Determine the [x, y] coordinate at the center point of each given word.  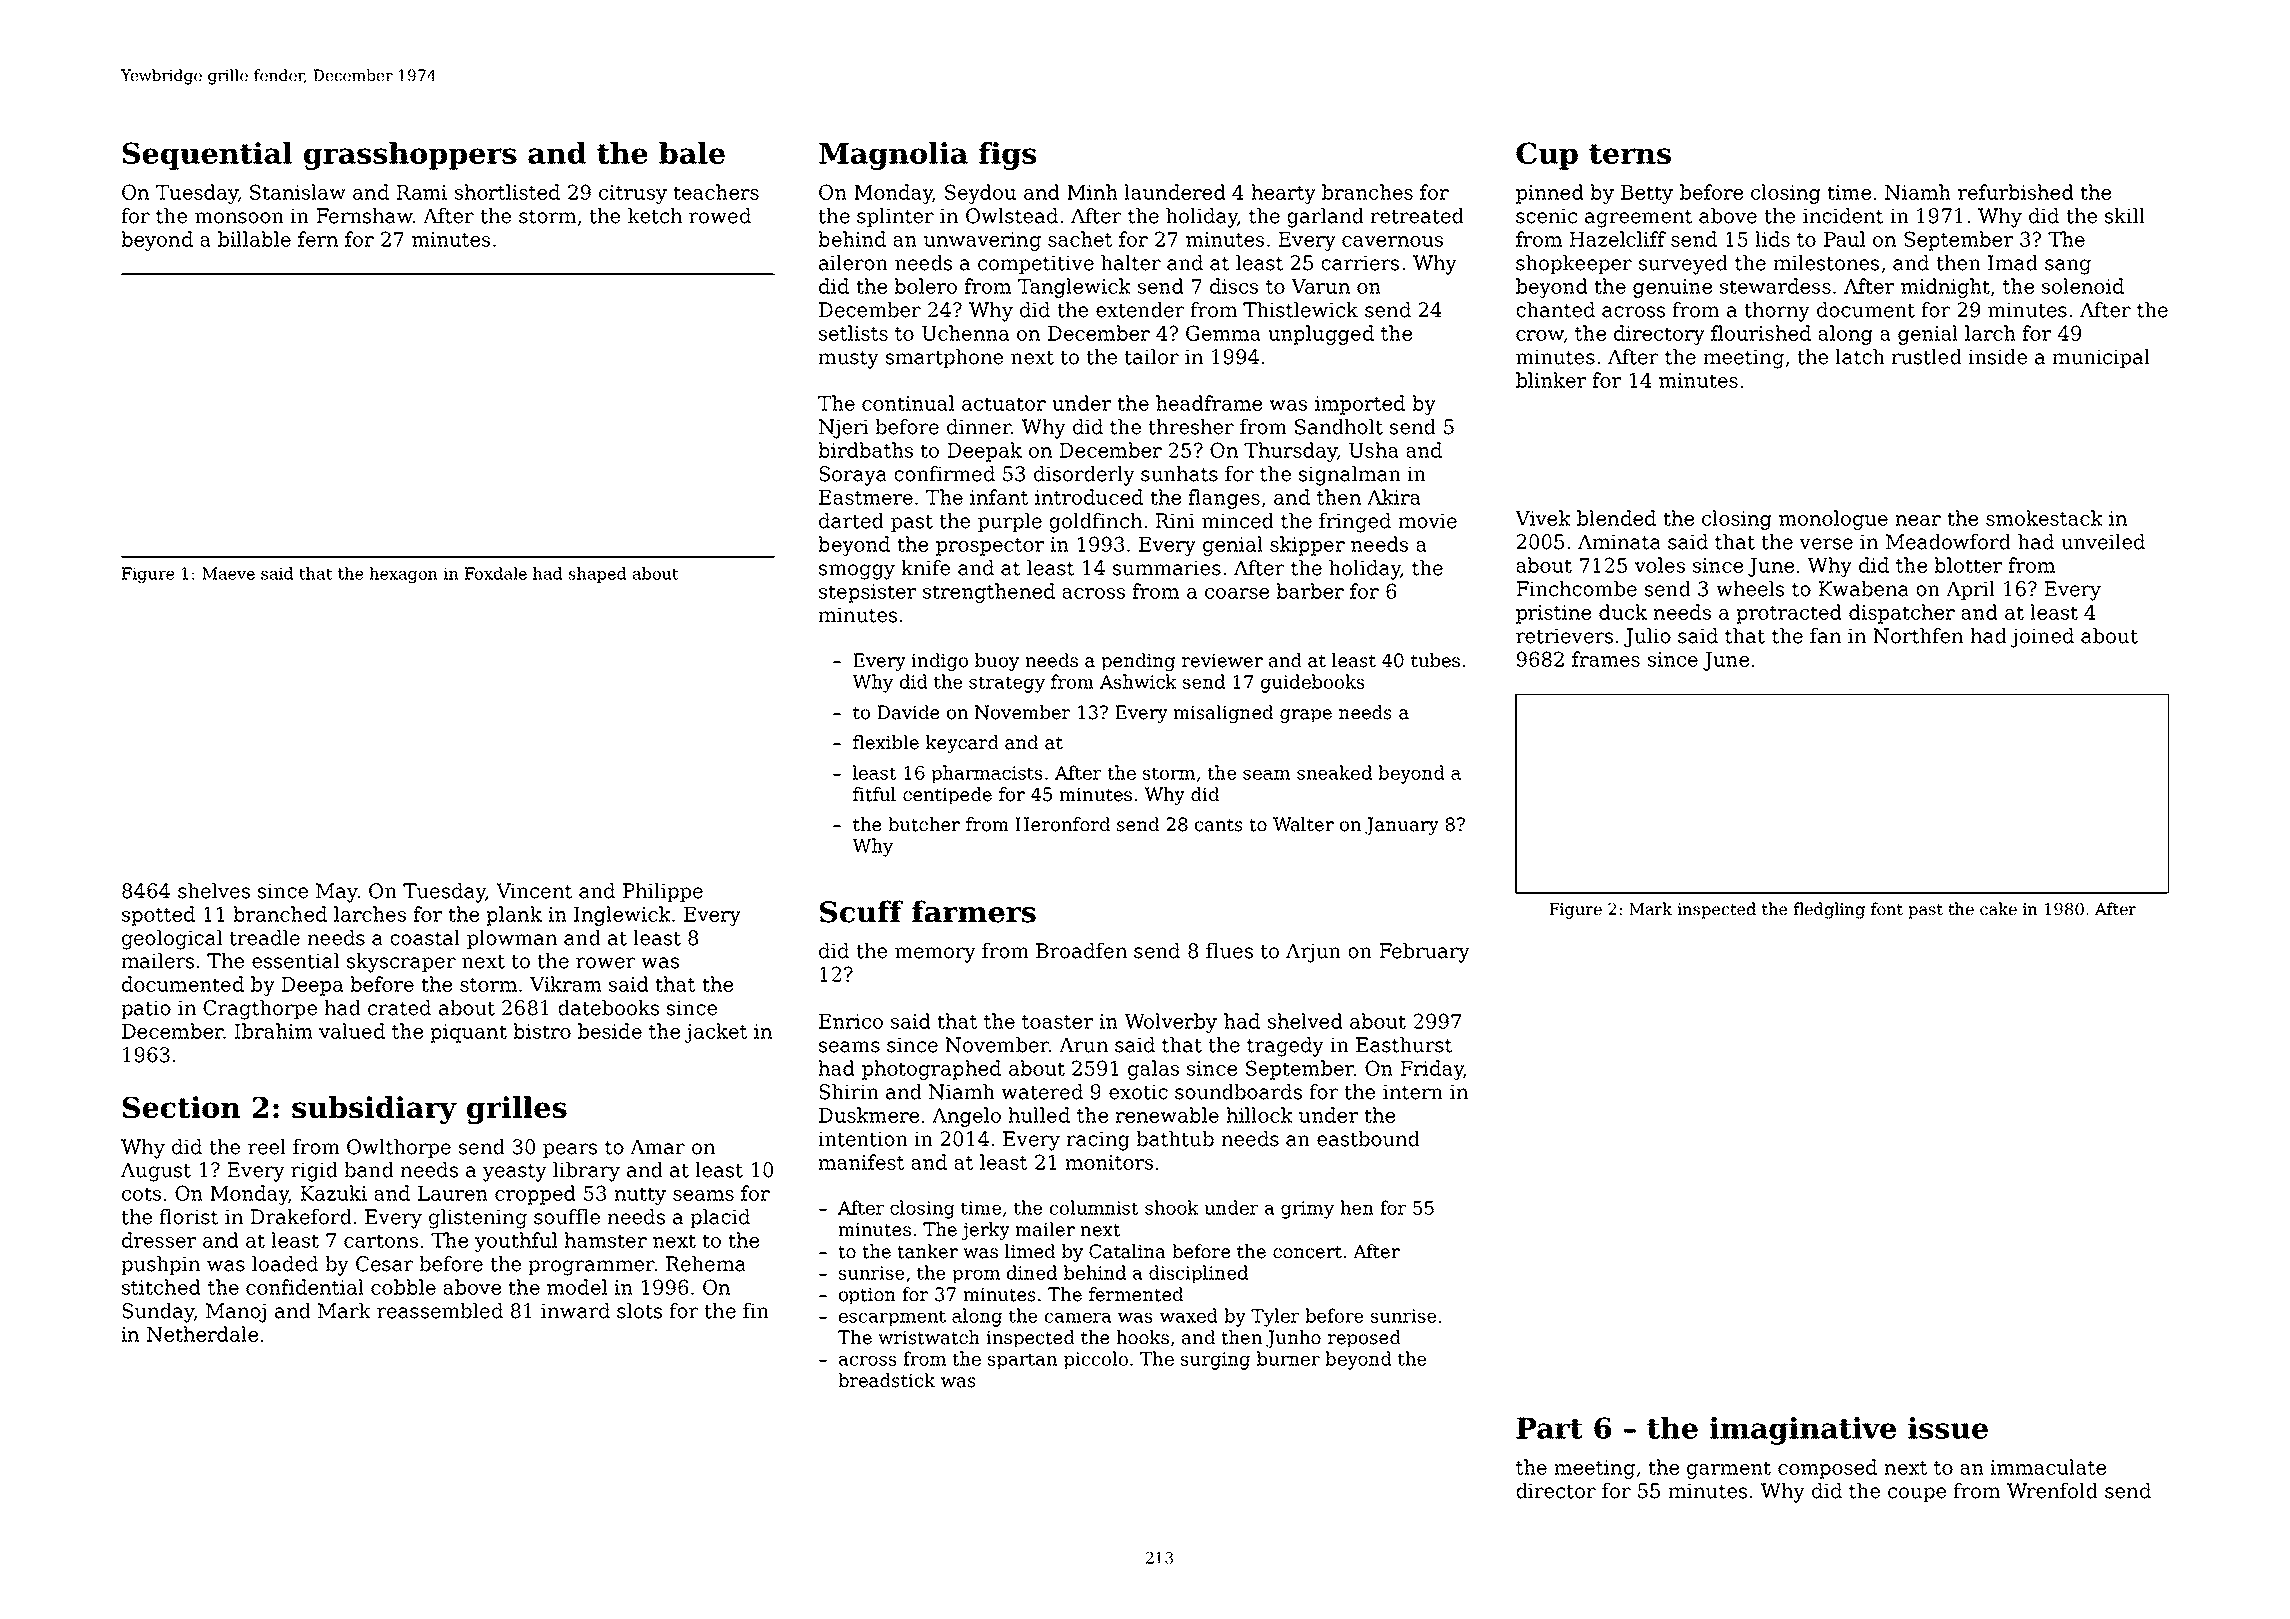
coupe [1917, 1494]
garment [1729, 1470]
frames [1606, 659]
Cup [1547, 156]
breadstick [886, 1380]
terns [1630, 154]
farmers [974, 911]
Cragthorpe [260, 1010]
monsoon [239, 218]
